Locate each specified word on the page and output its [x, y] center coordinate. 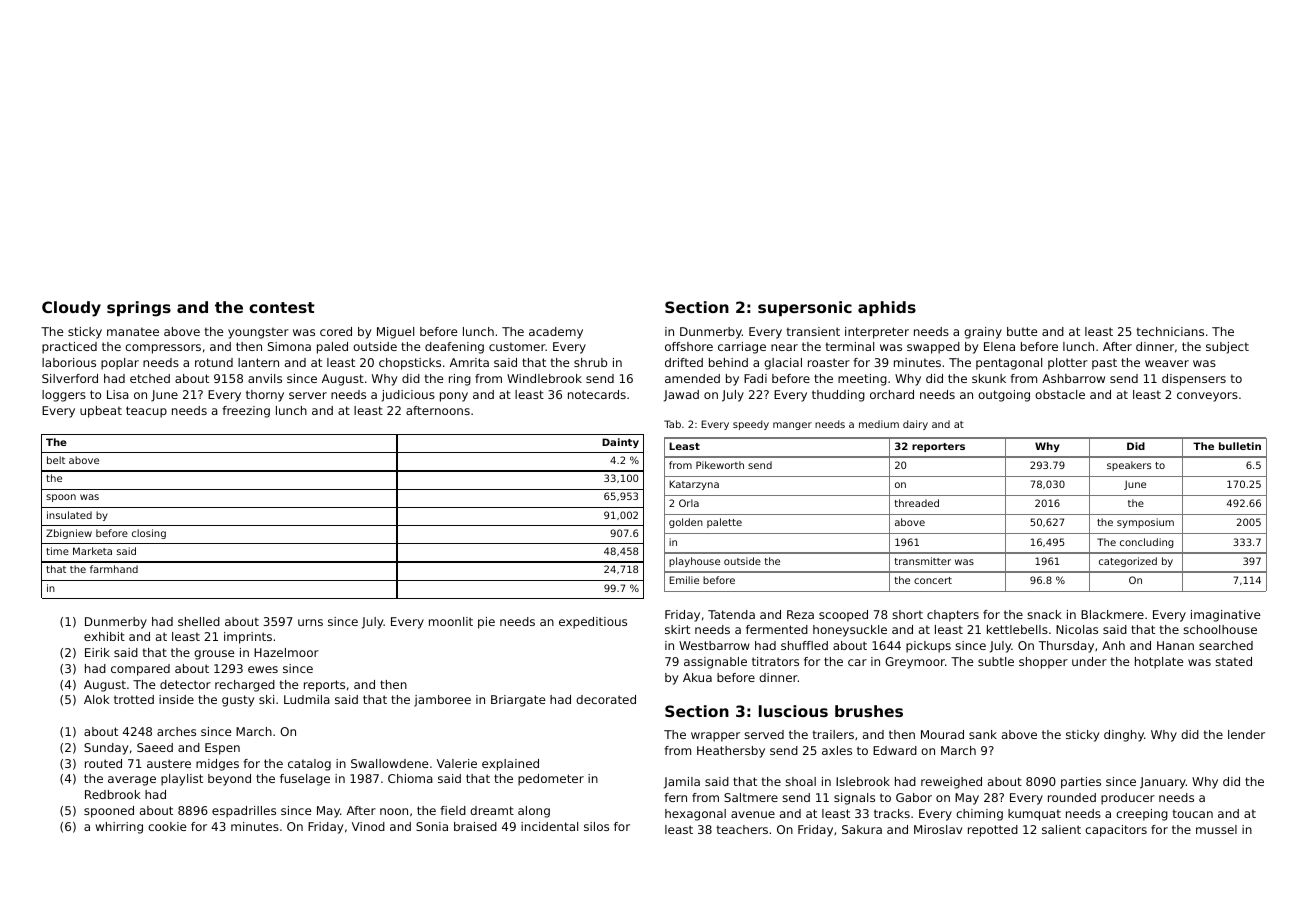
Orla [689, 503]
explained [510, 765]
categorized [1128, 562]
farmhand [114, 569]
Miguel [395, 333]
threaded [916, 503]
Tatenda [731, 614]
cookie [167, 826]
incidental [549, 826]
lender [1246, 734]
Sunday [106, 749]
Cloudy [71, 309]
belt [56, 460]
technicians [1170, 331]
